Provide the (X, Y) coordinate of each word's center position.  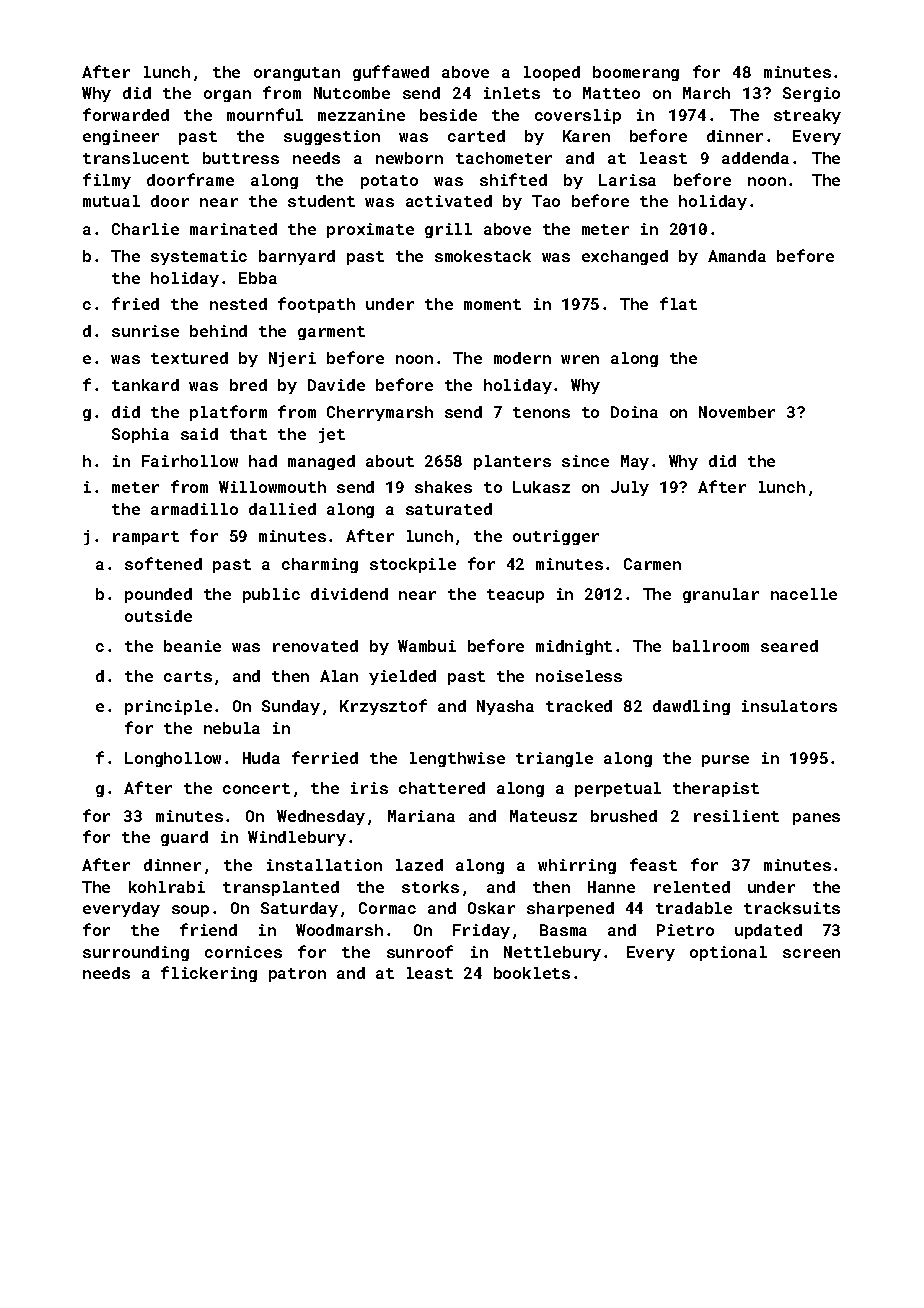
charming (320, 565)
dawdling (691, 707)
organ (227, 96)
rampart (146, 538)
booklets (532, 973)
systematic (199, 257)
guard (184, 838)
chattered (442, 788)
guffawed (391, 73)
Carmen (652, 564)
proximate (370, 230)
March (706, 93)
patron (297, 975)
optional (728, 953)
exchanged (625, 257)
